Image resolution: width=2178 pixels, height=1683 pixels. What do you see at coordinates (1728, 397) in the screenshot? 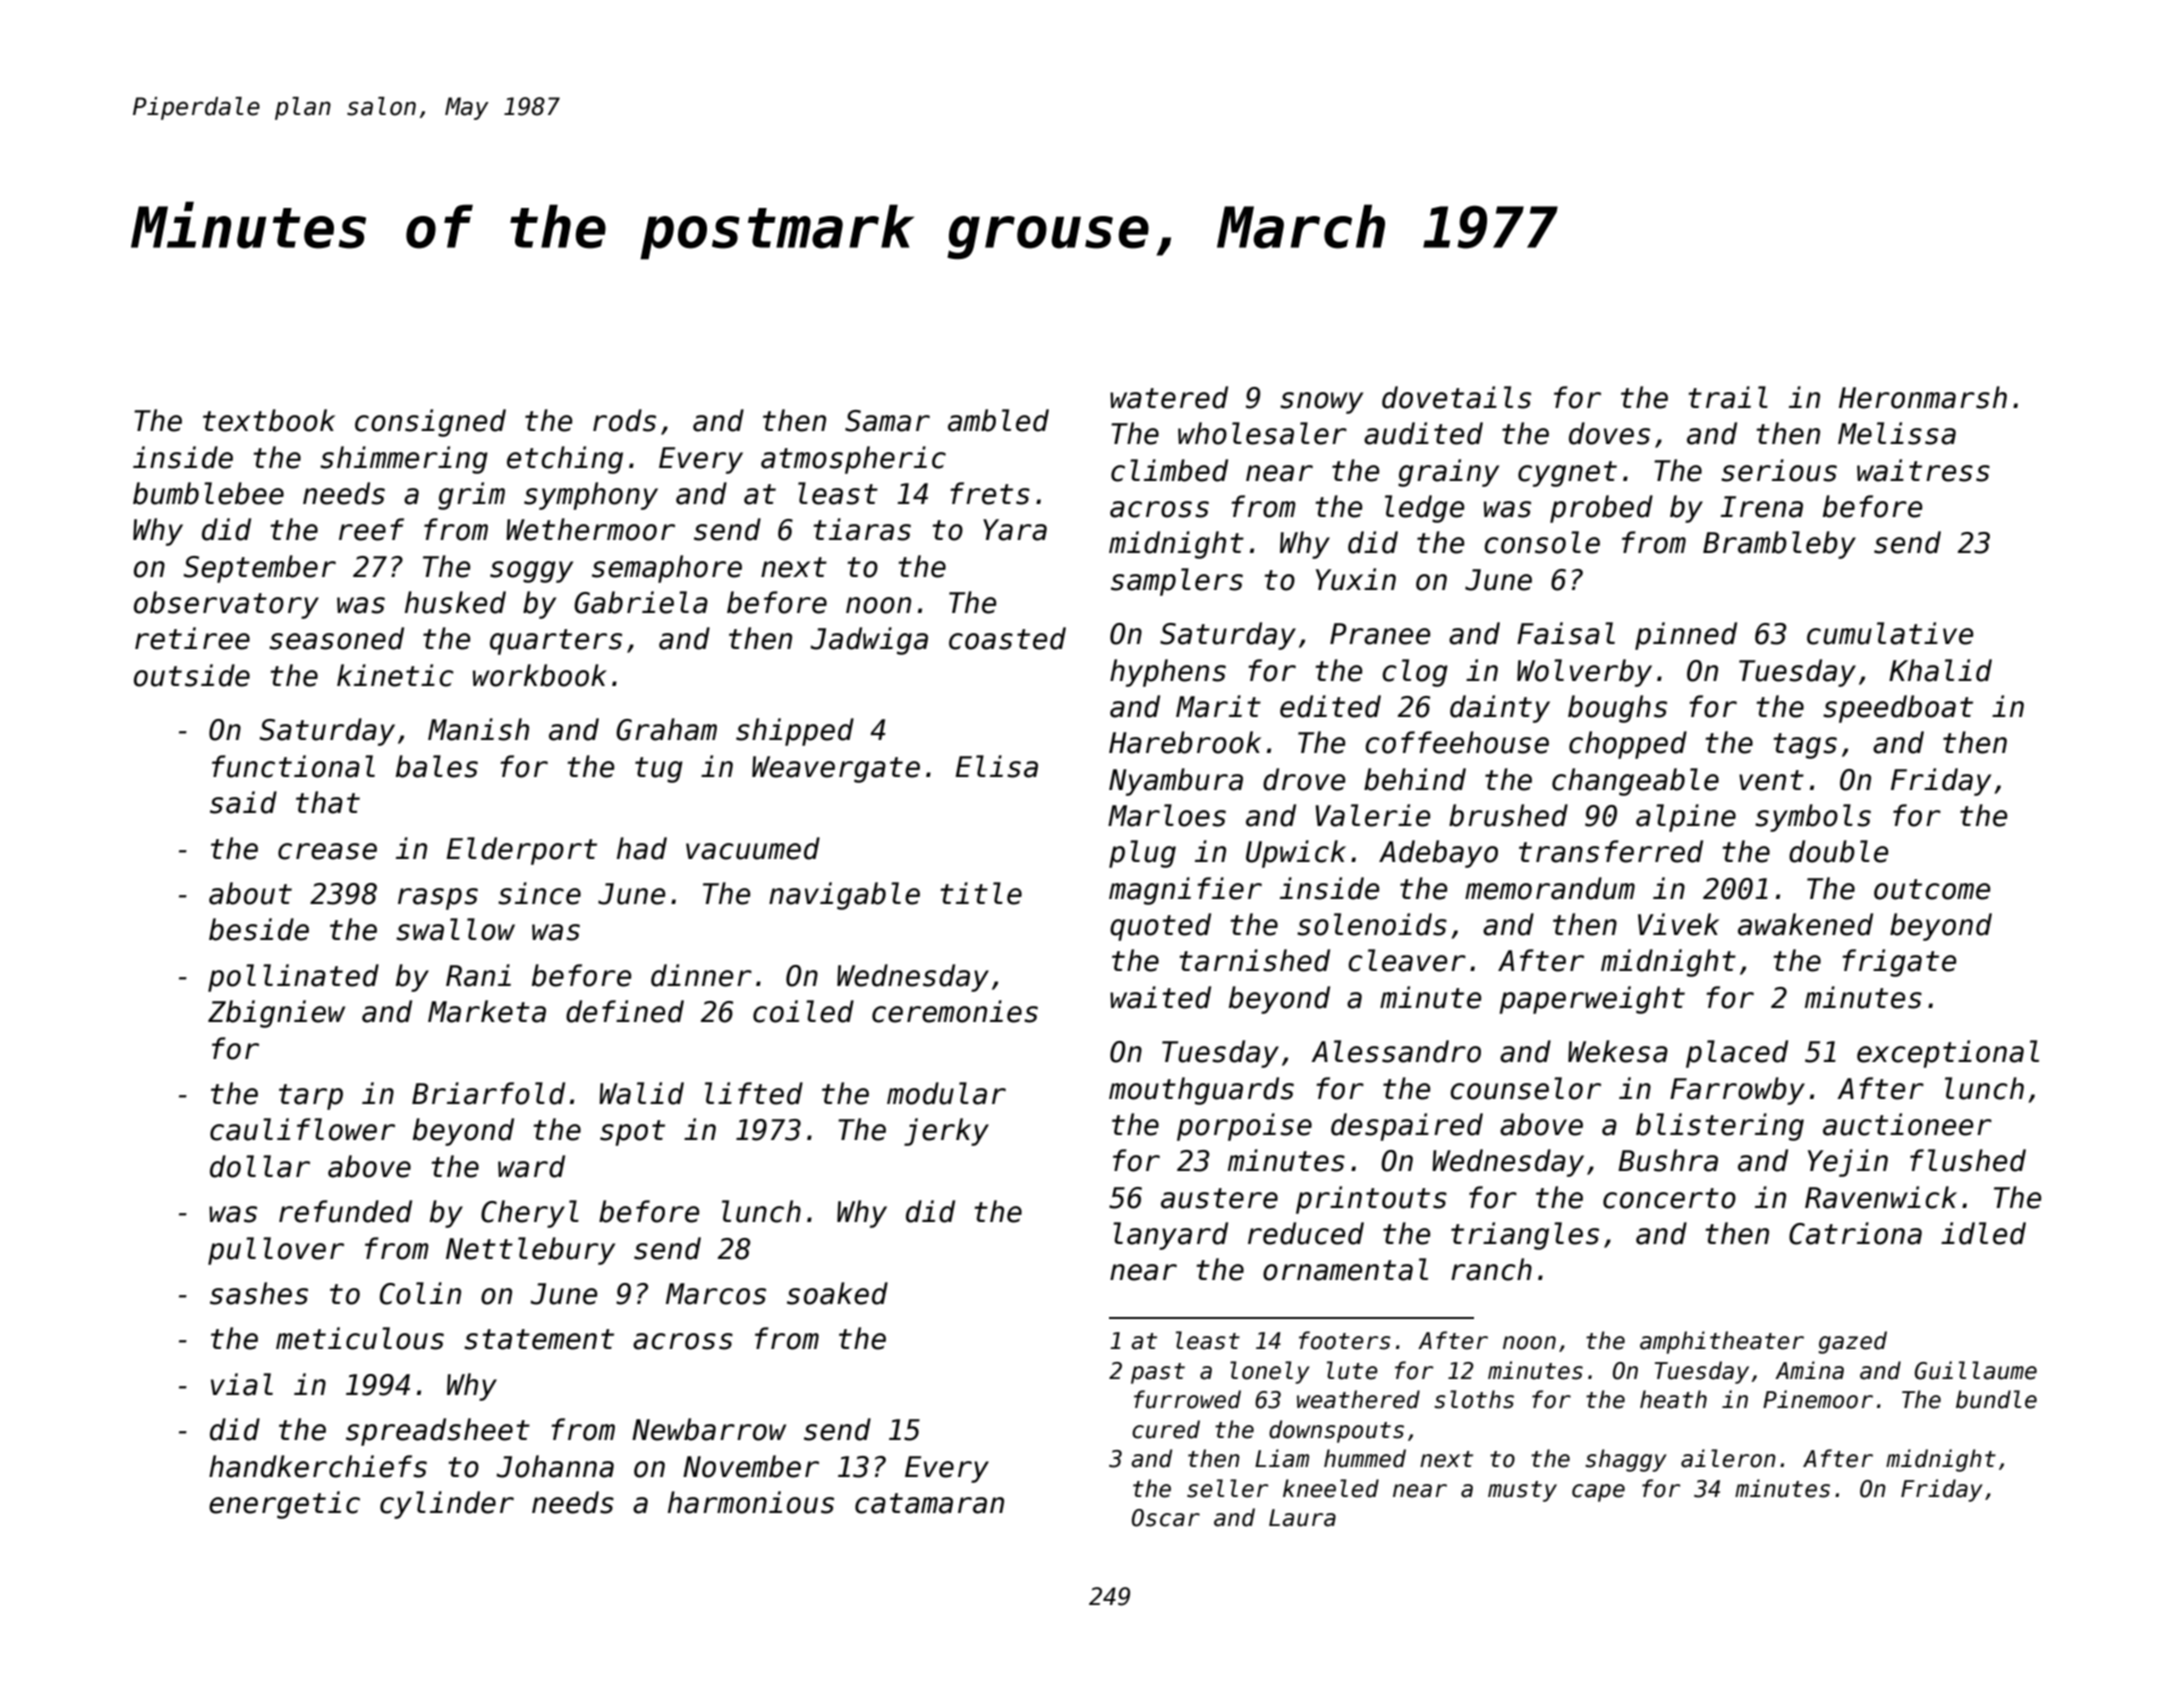
I see `trail` at bounding box center [1728, 397].
